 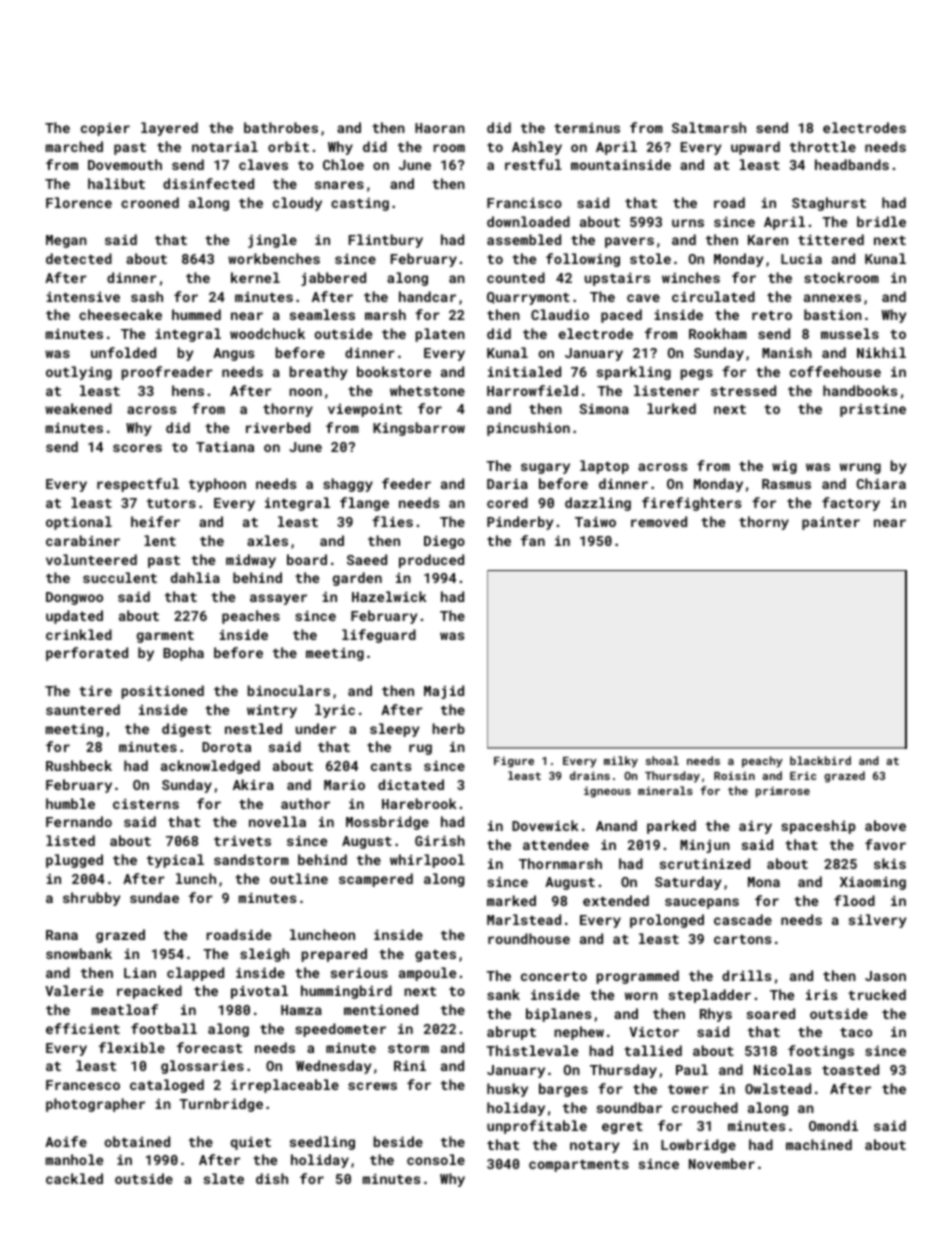 I want to click on lurked, so click(x=671, y=408).
